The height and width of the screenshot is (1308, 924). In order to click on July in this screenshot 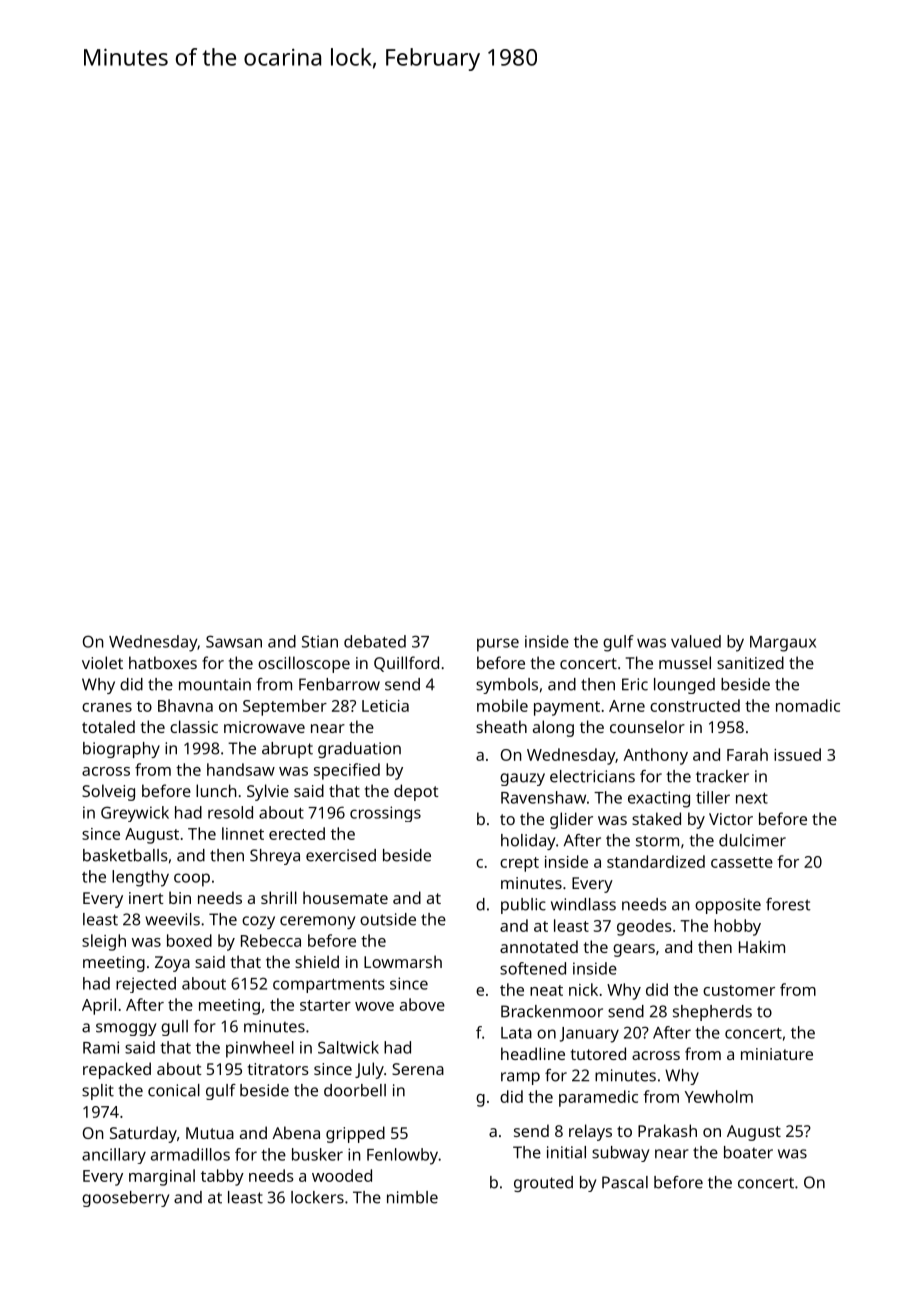, I will do `click(369, 1070)`.
